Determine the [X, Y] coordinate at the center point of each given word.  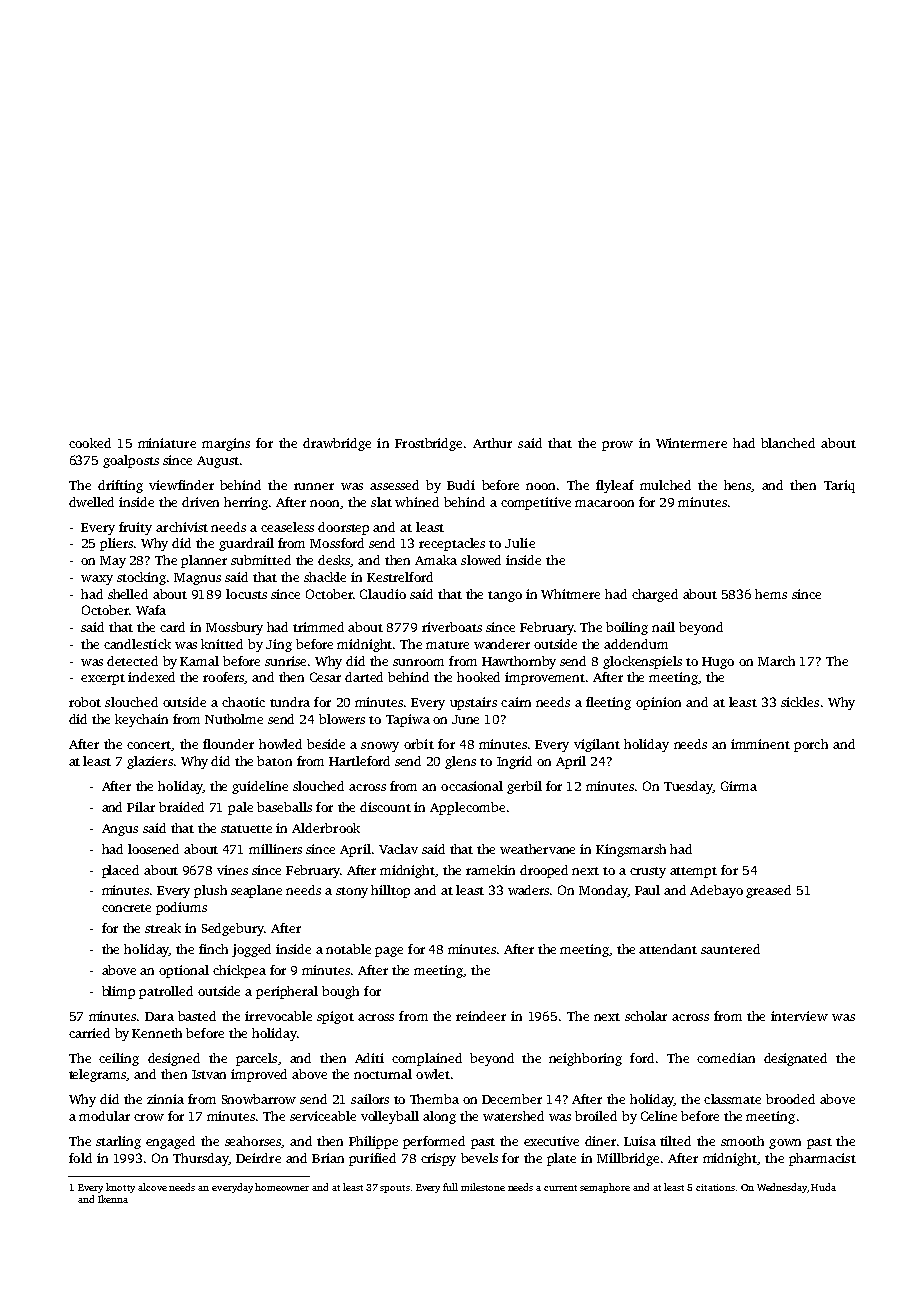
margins [226, 444]
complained [427, 1059]
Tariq [839, 486]
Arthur [492, 443]
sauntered [730, 949]
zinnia [165, 1099]
